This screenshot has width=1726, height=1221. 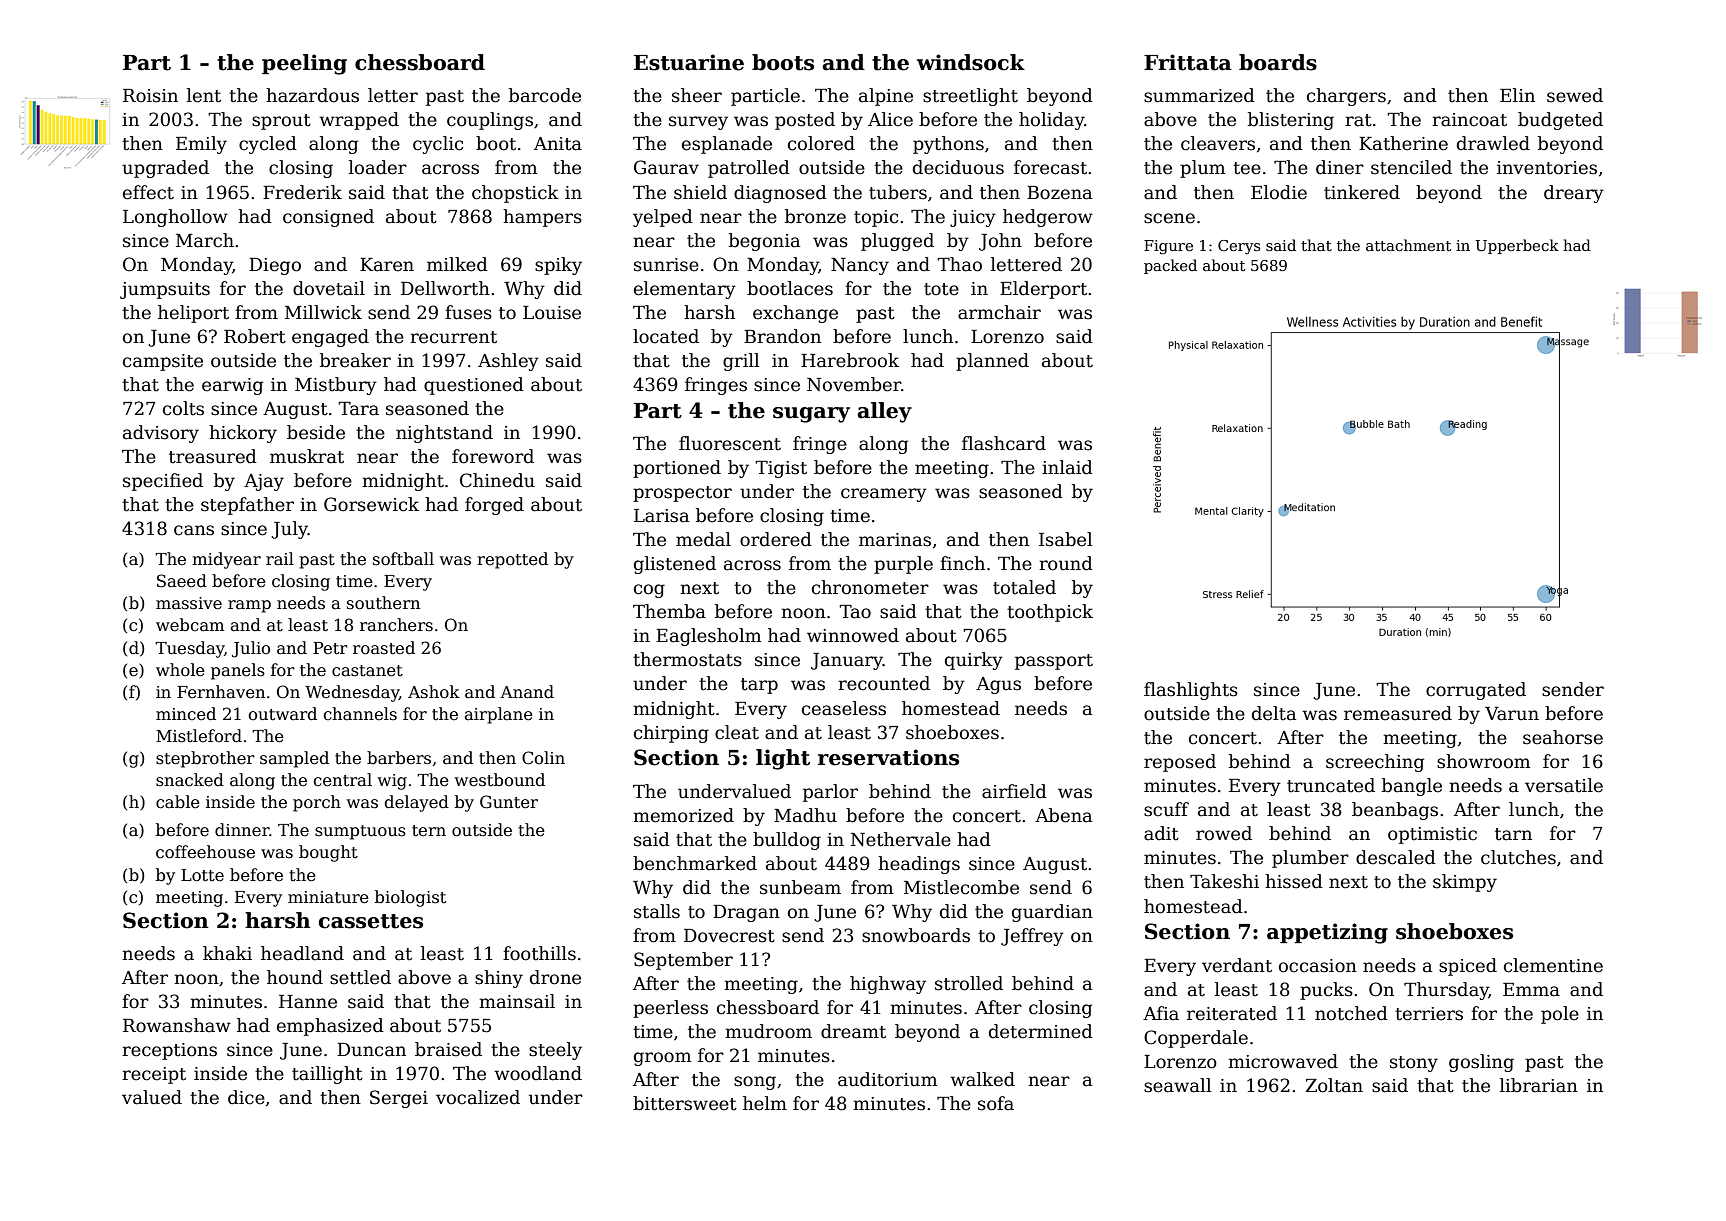 I want to click on braised, so click(x=448, y=1049).
